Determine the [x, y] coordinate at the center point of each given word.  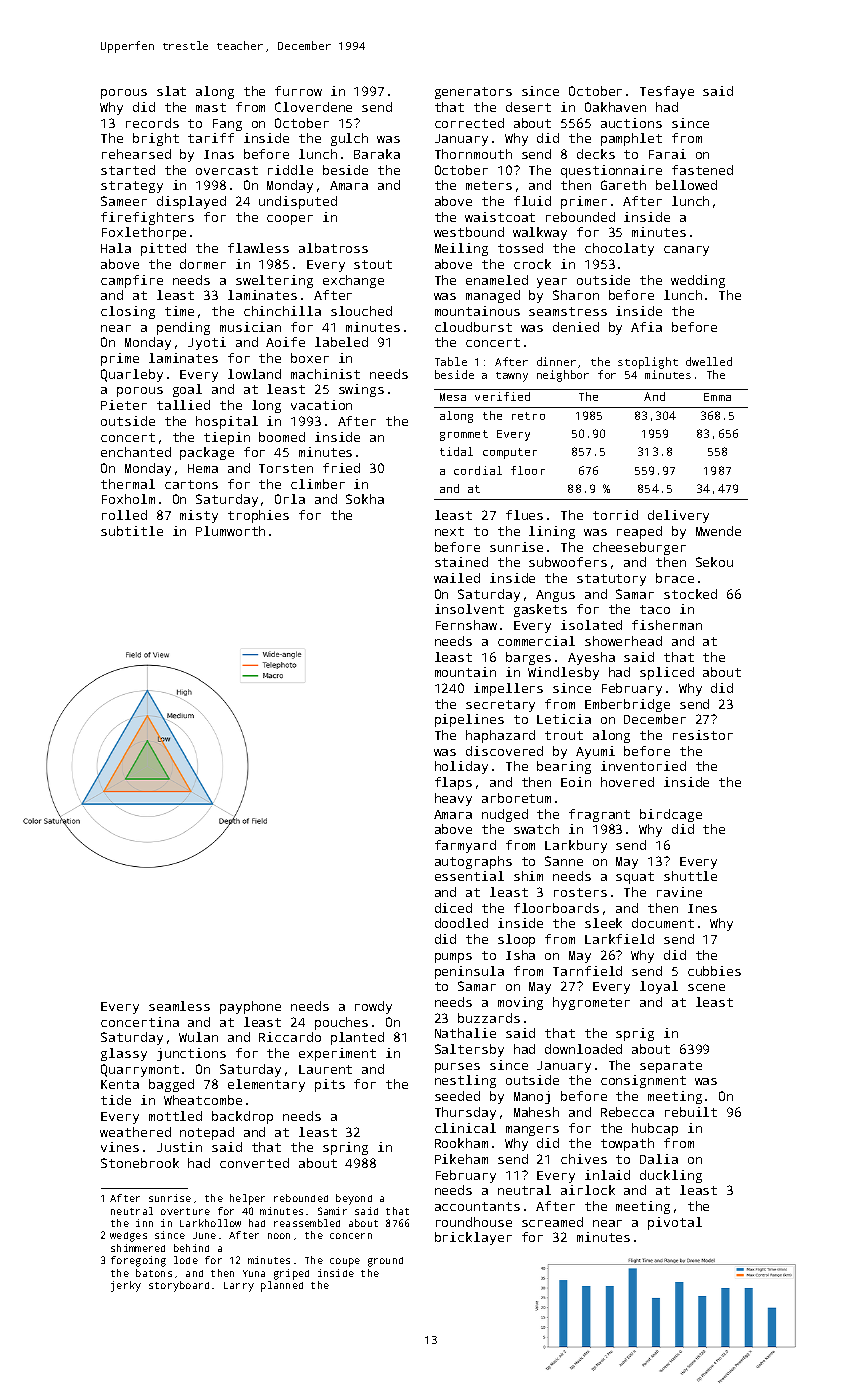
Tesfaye [667, 92]
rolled [124, 515]
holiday [461, 767]
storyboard [179, 1286]
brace [675, 578]
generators [473, 93]
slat [171, 91]
